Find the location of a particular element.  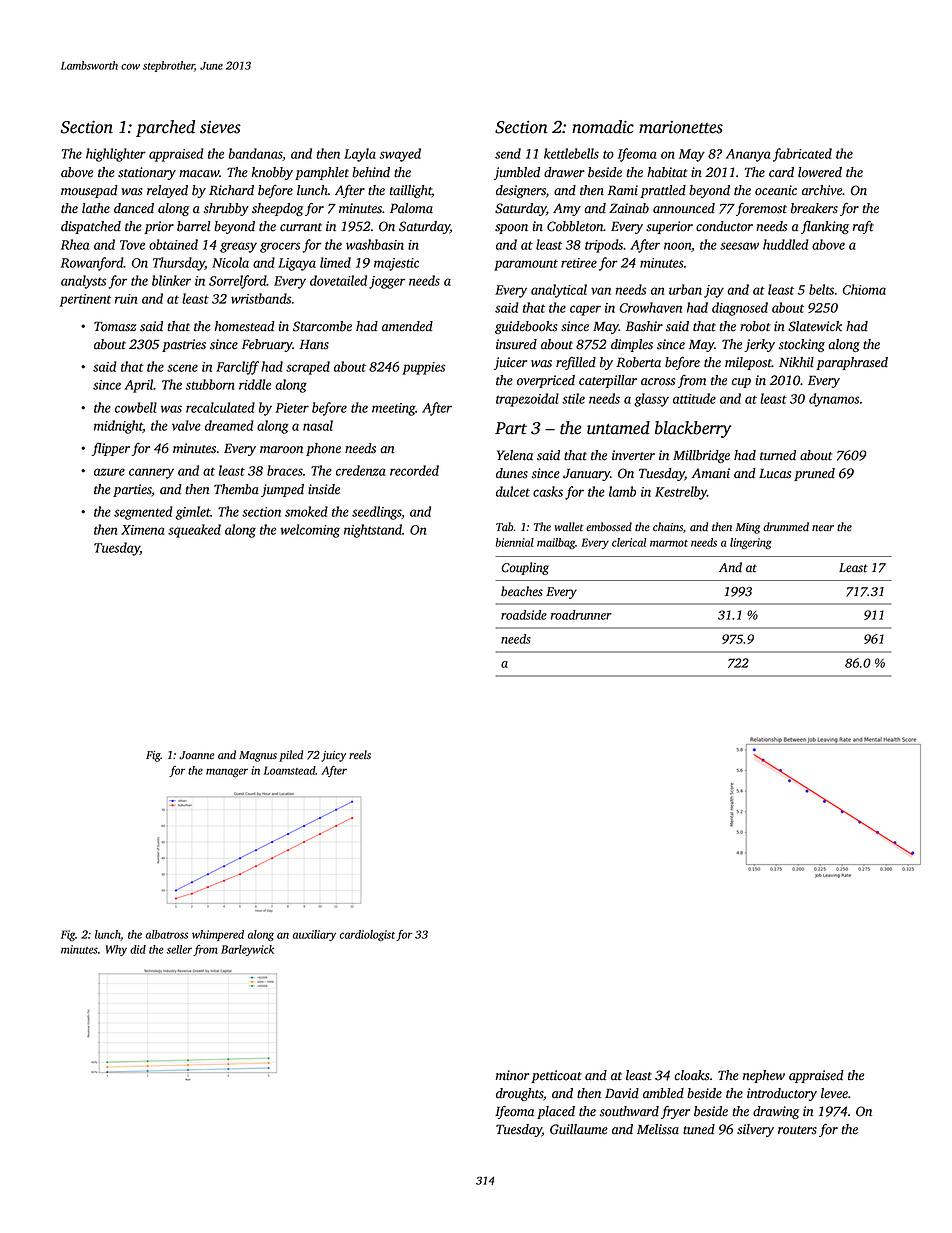

Ananya is located at coordinates (748, 155).
